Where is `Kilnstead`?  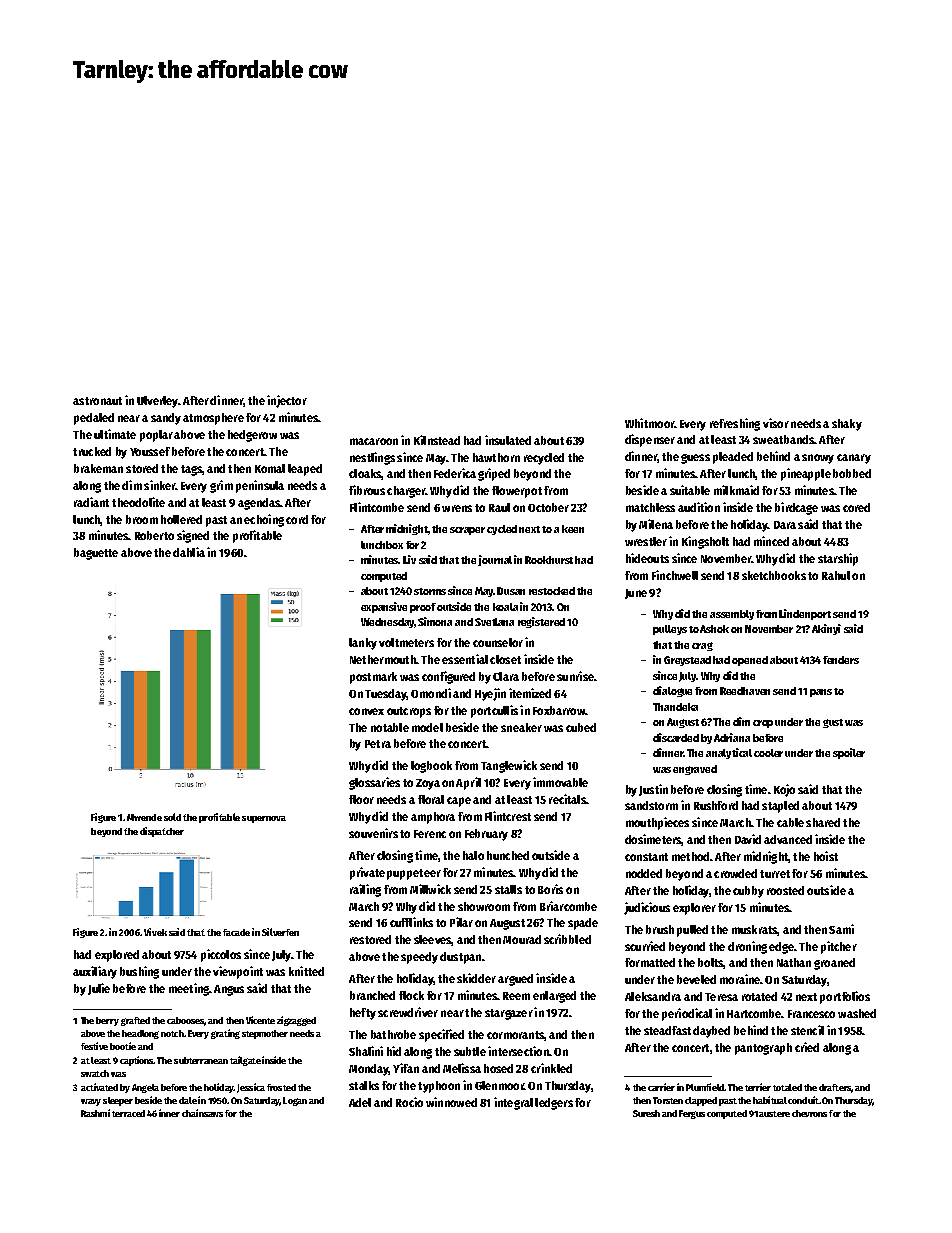
Kilnstead is located at coordinates (437, 440).
